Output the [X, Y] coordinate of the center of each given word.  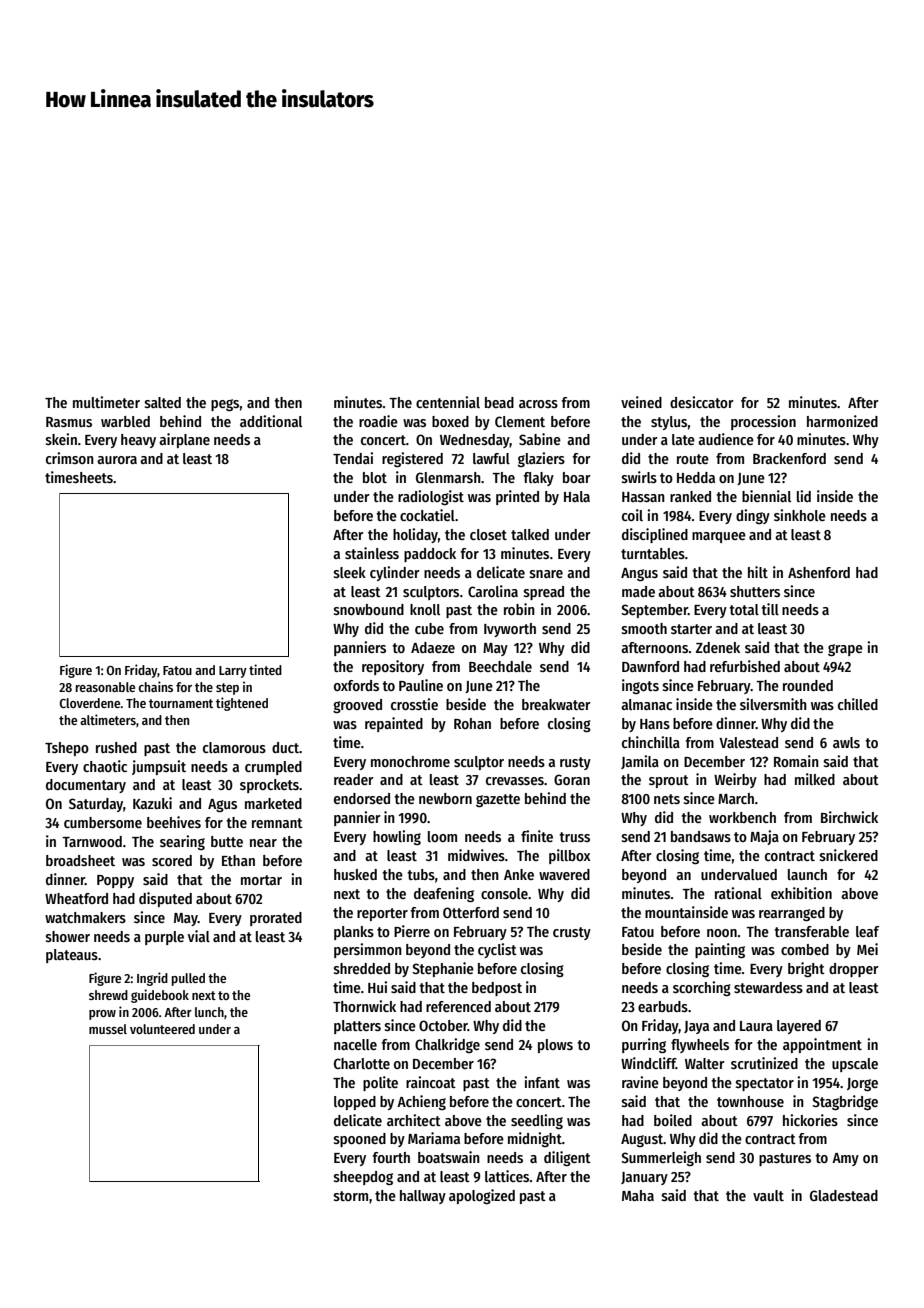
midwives [476, 855]
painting [720, 950]
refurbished [745, 666]
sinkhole [800, 515]
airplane [184, 440]
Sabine [540, 439]
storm [351, 1196]
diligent [567, 1158]
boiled [673, 1120]
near [263, 843]
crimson [70, 458]
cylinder [395, 573]
